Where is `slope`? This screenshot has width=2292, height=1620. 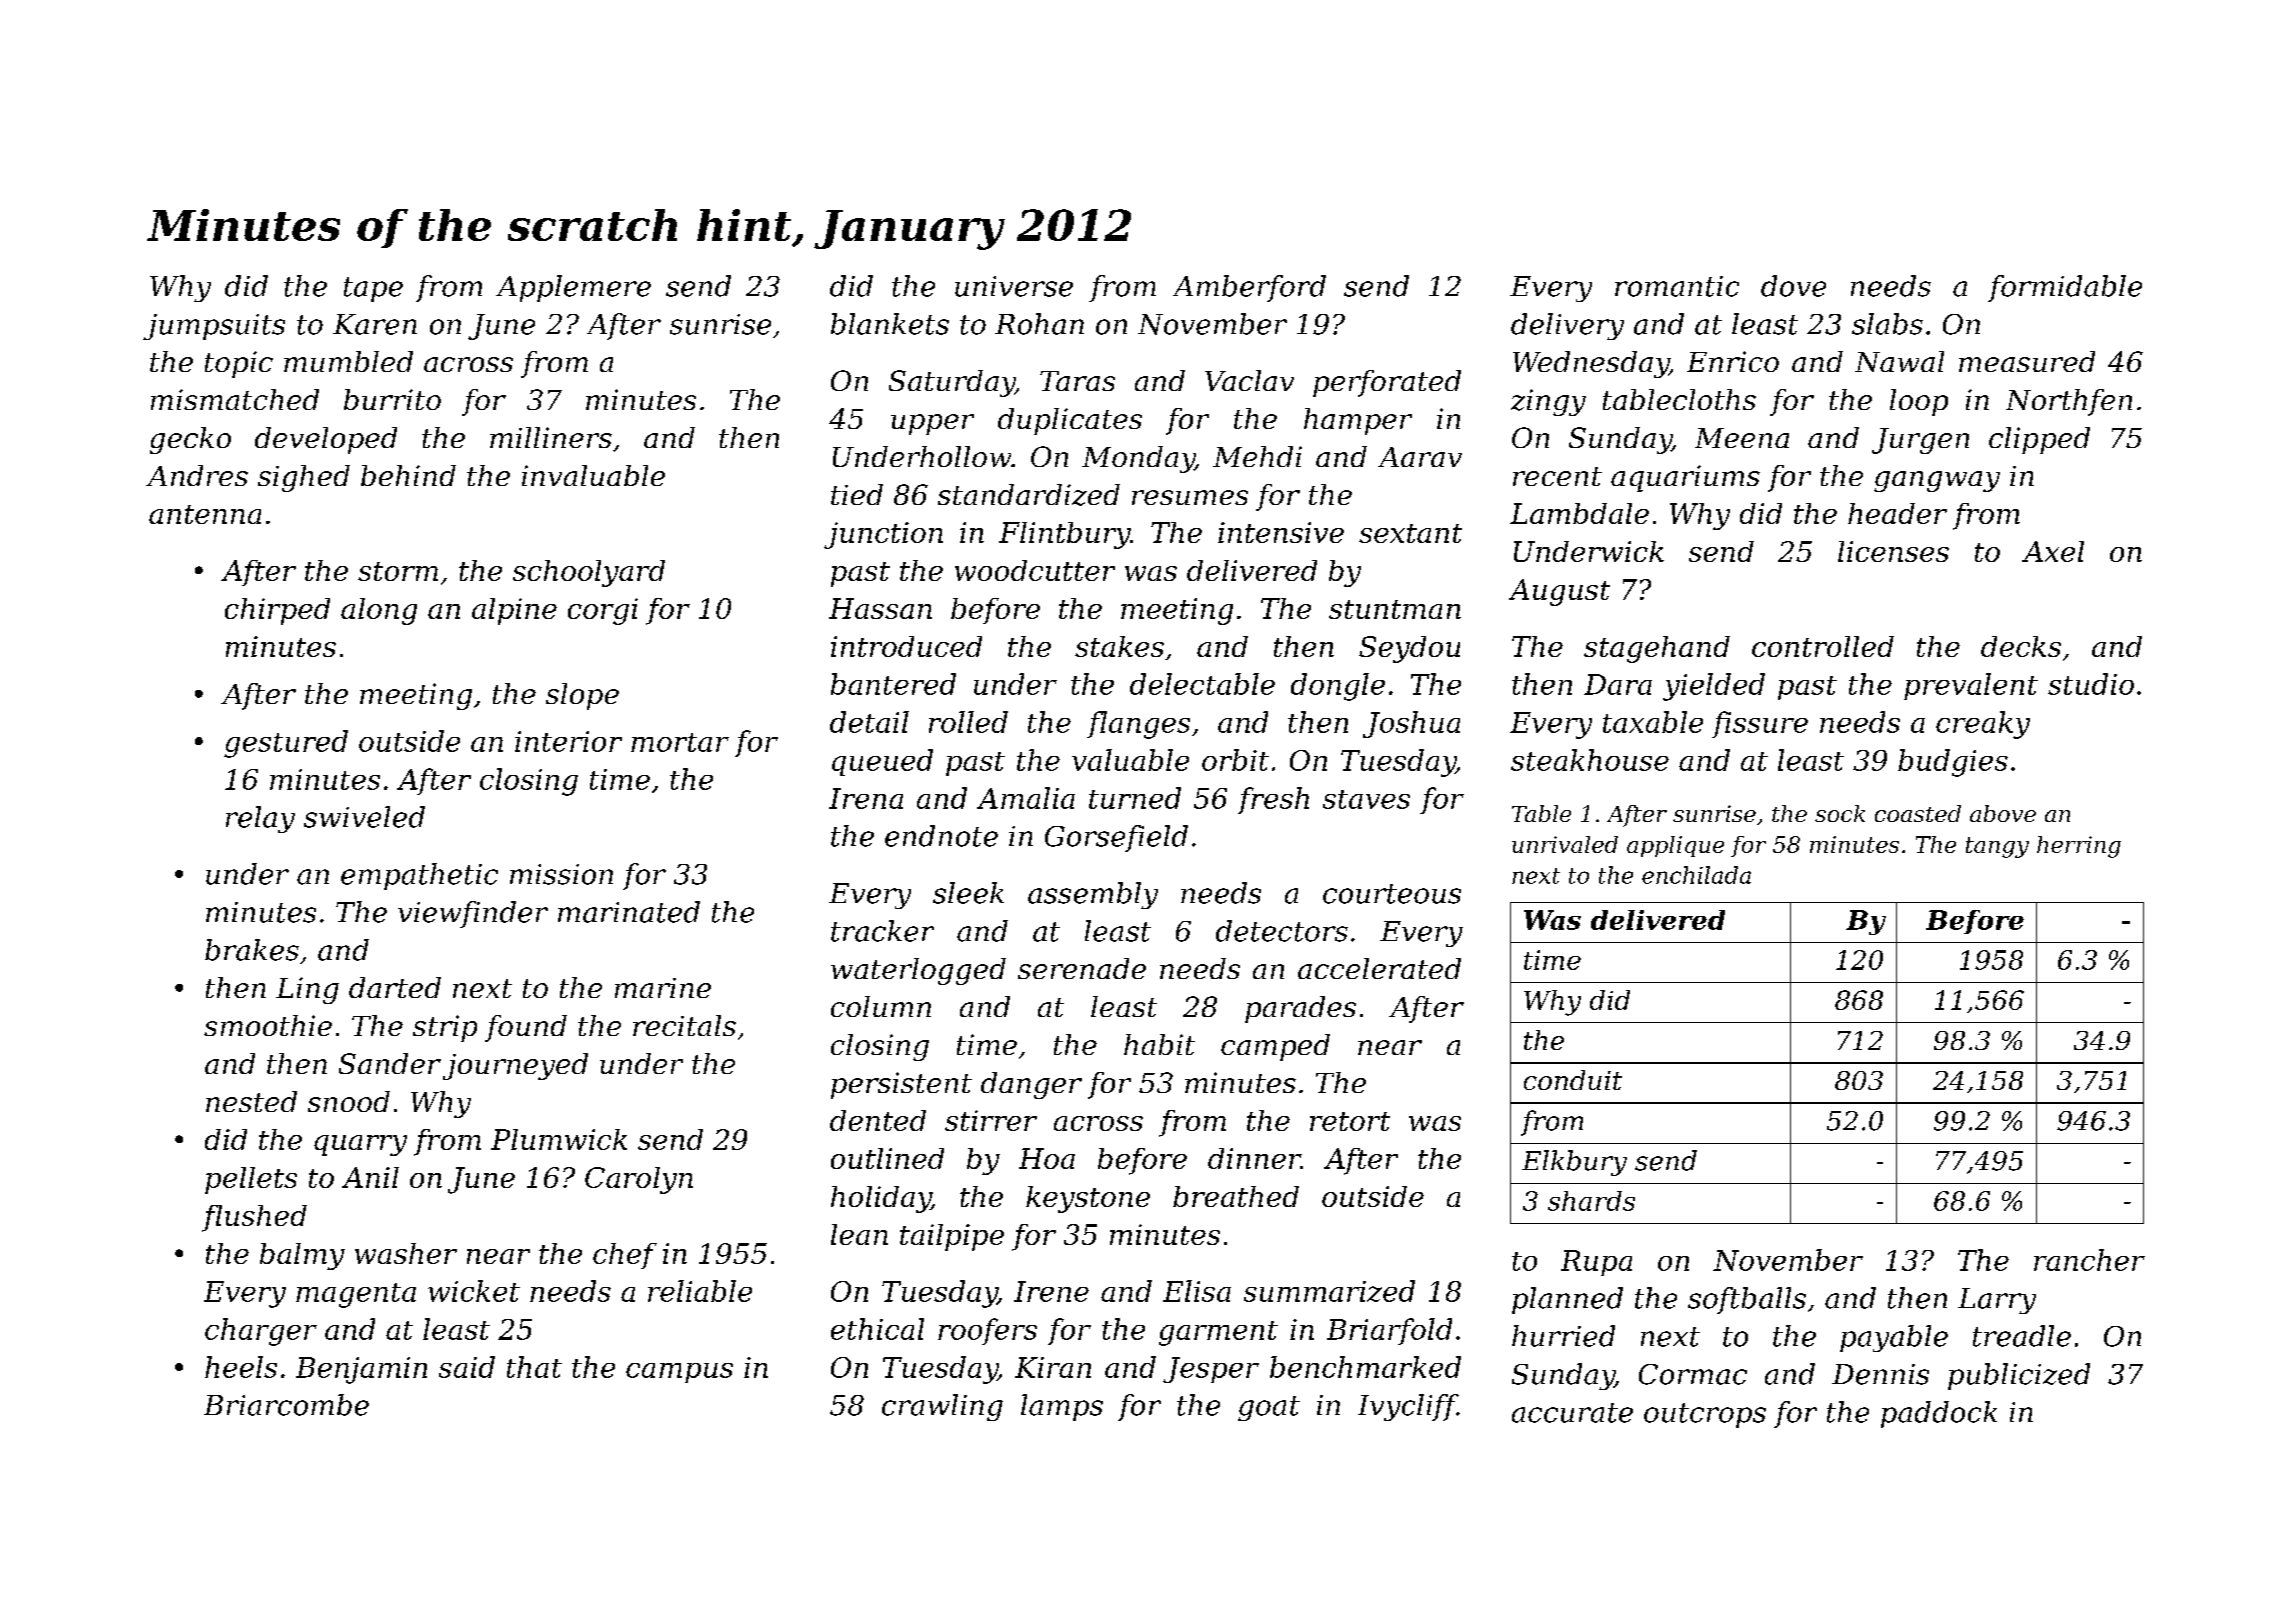 slope is located at coordinates (582, 696).
